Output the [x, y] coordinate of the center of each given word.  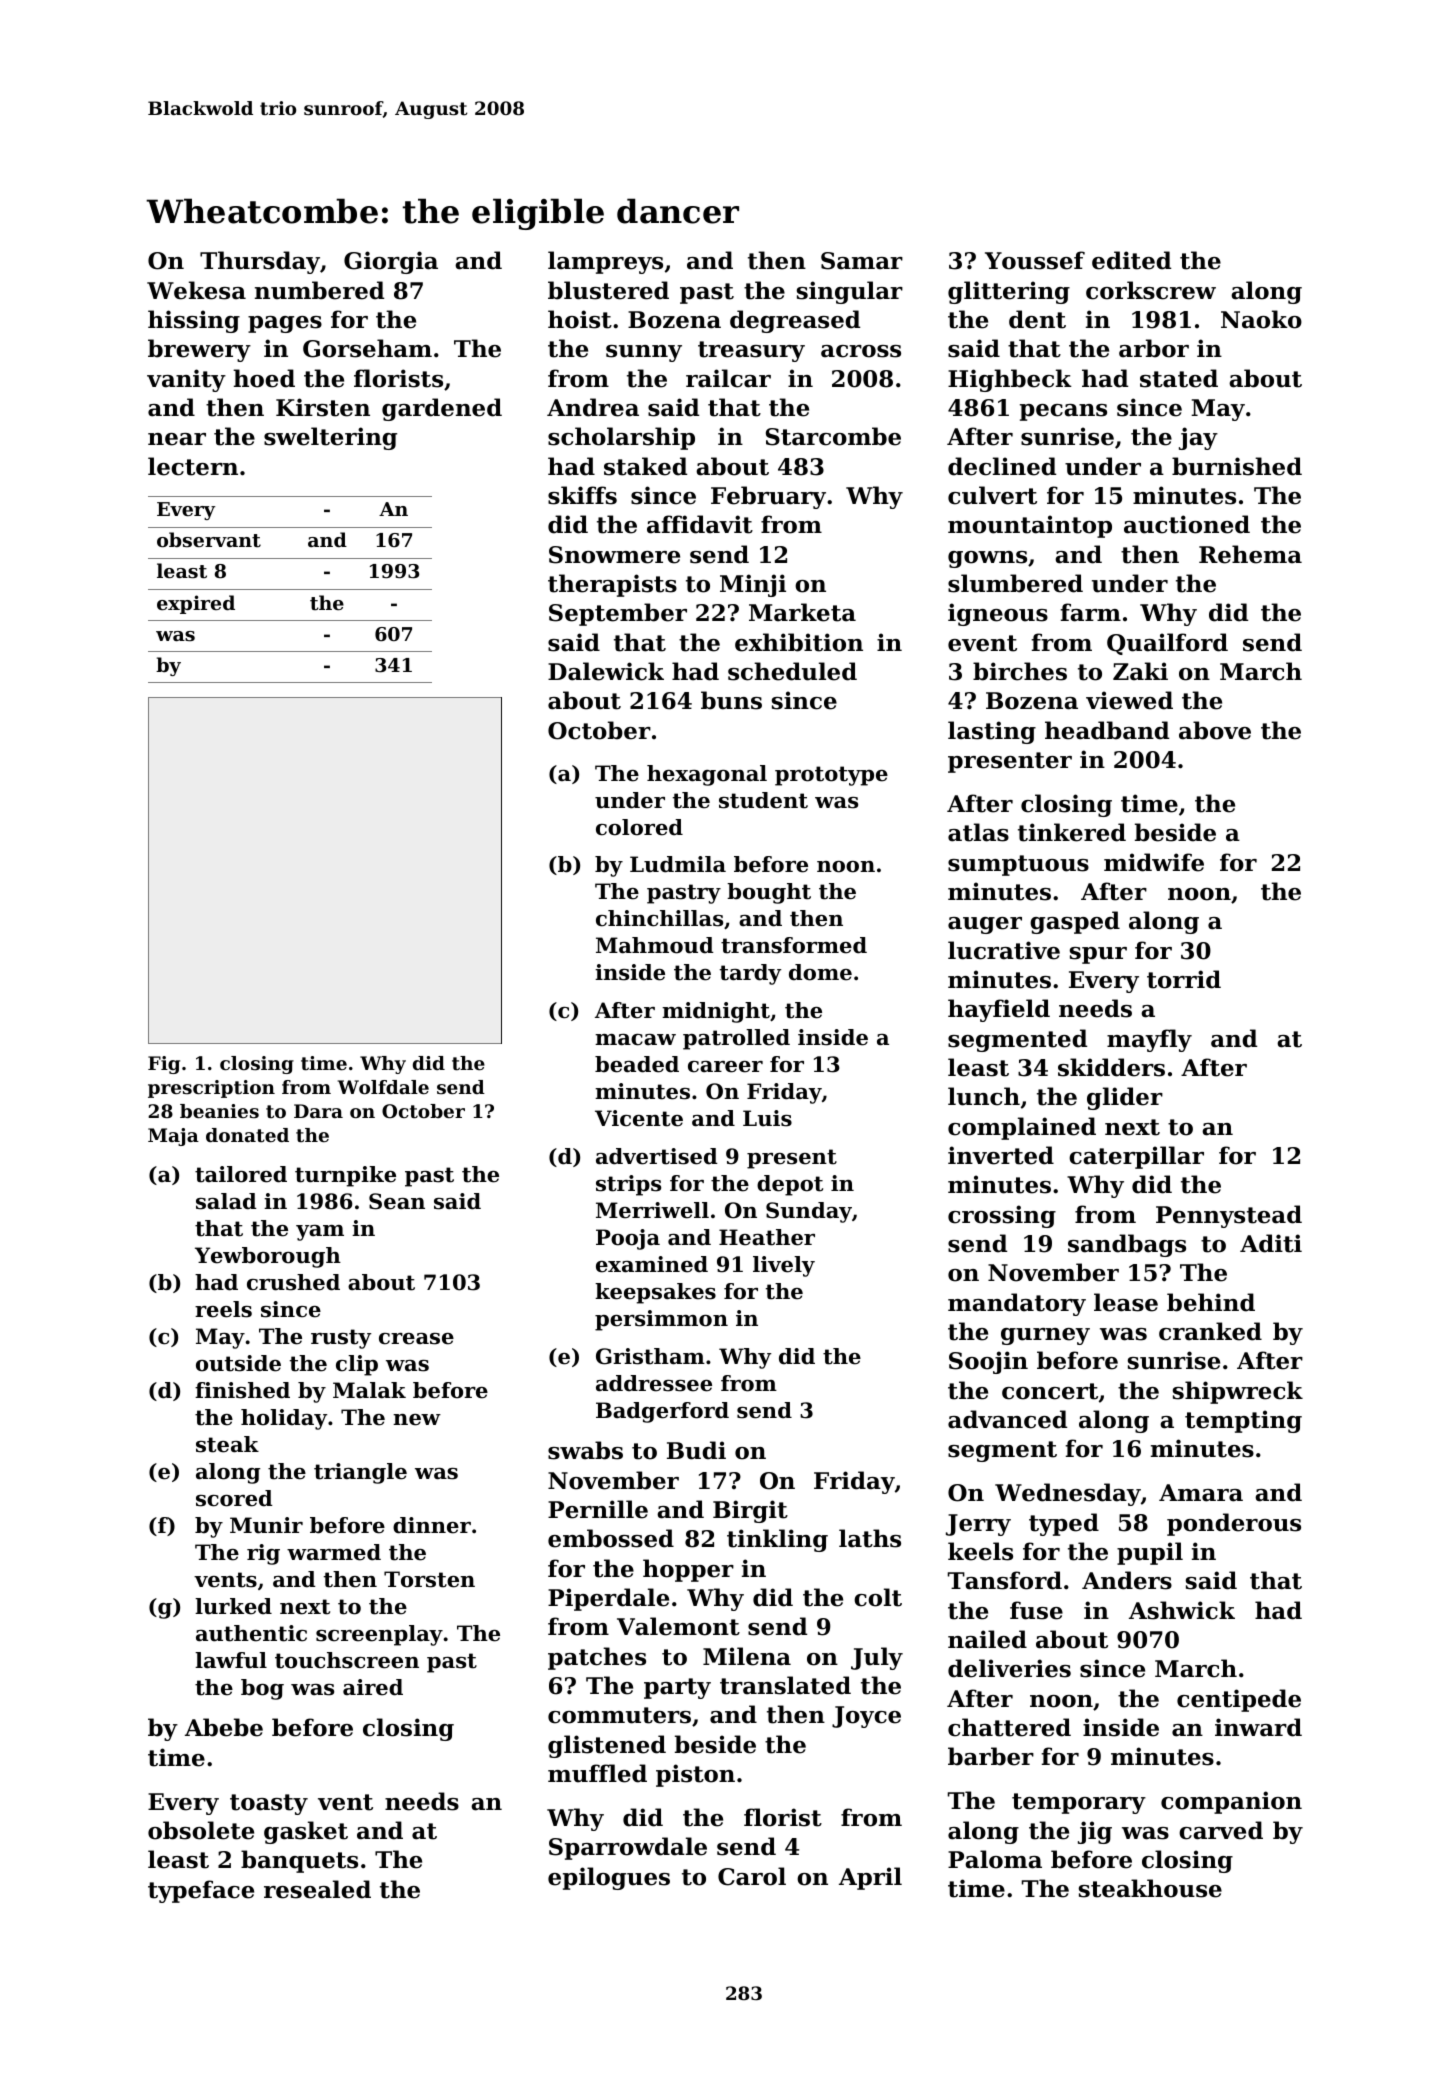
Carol [752, 1876]
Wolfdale [383, 1087]
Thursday [260, 262]
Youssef [1035, 260]
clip [357, 1365]
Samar [862, 261]
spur [1098, 955]
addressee [654, 1383]
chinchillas [659, 918]
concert [1050, 1391]
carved [1221, 1830]
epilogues [609, 1878]
